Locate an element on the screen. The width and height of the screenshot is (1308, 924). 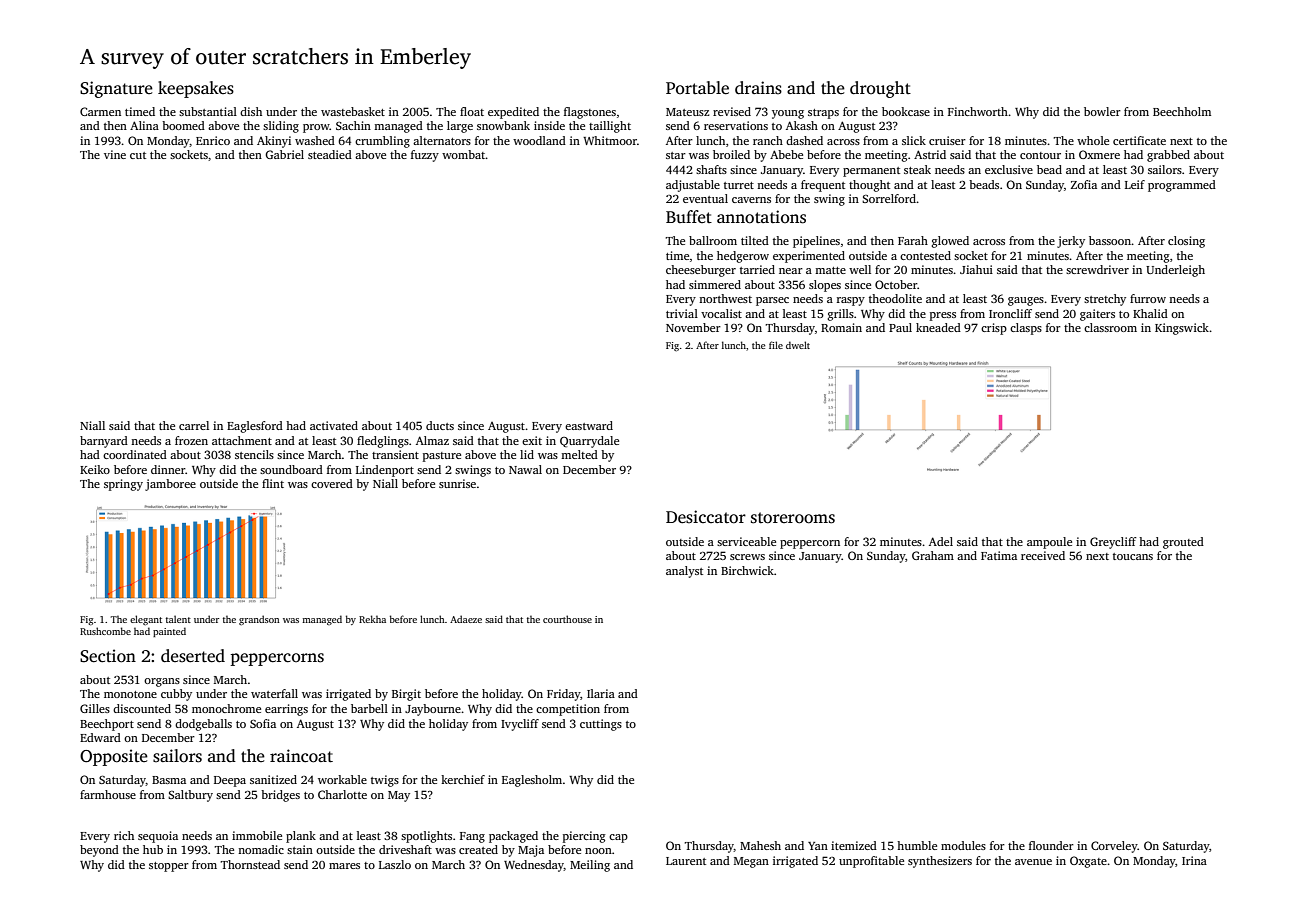
furrow is located at coordinates (1148, 298).
